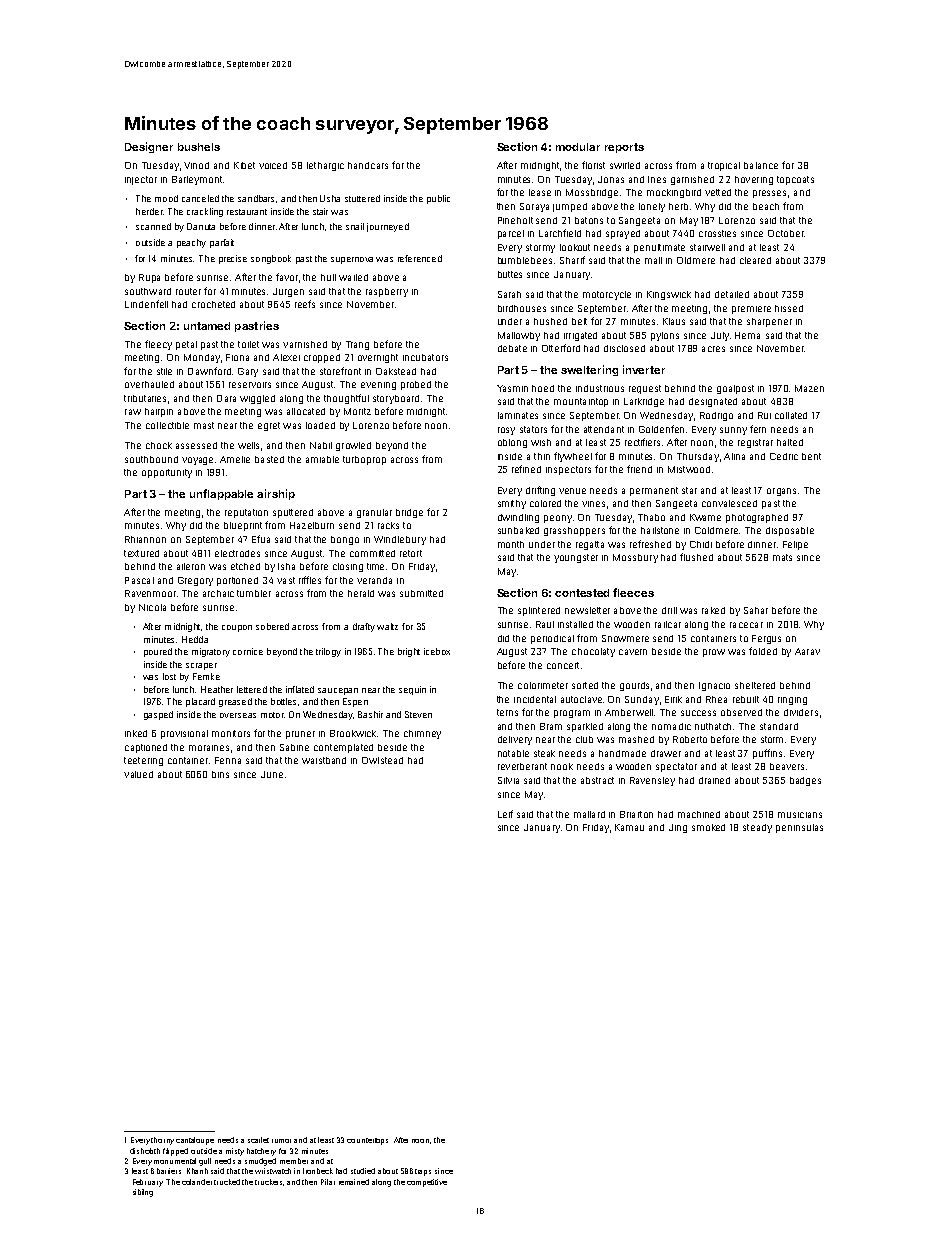 The image size is (952, 1233). I want to click on sibling, so click(143, 1193).
